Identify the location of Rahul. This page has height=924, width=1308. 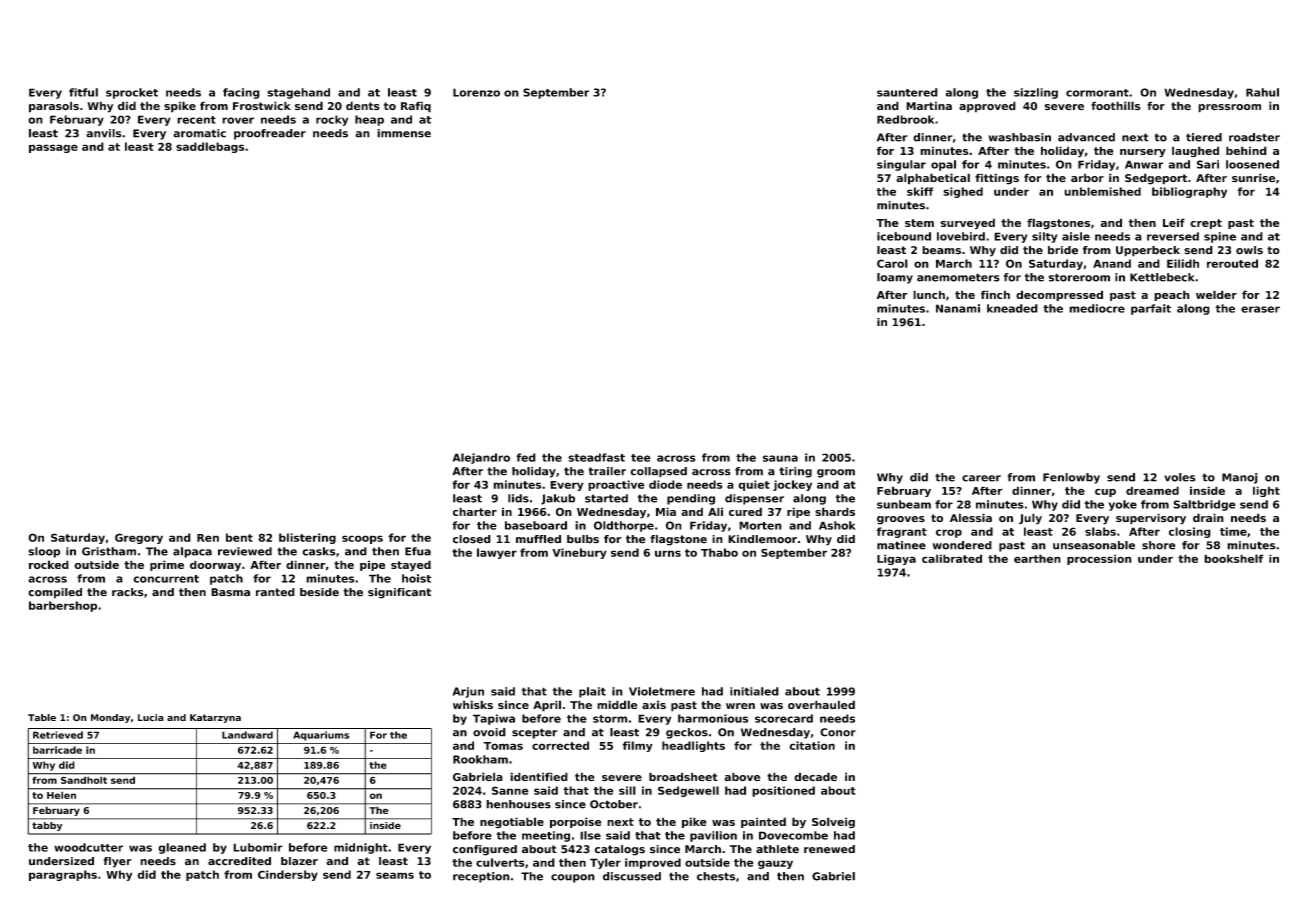
(1262, 92).
